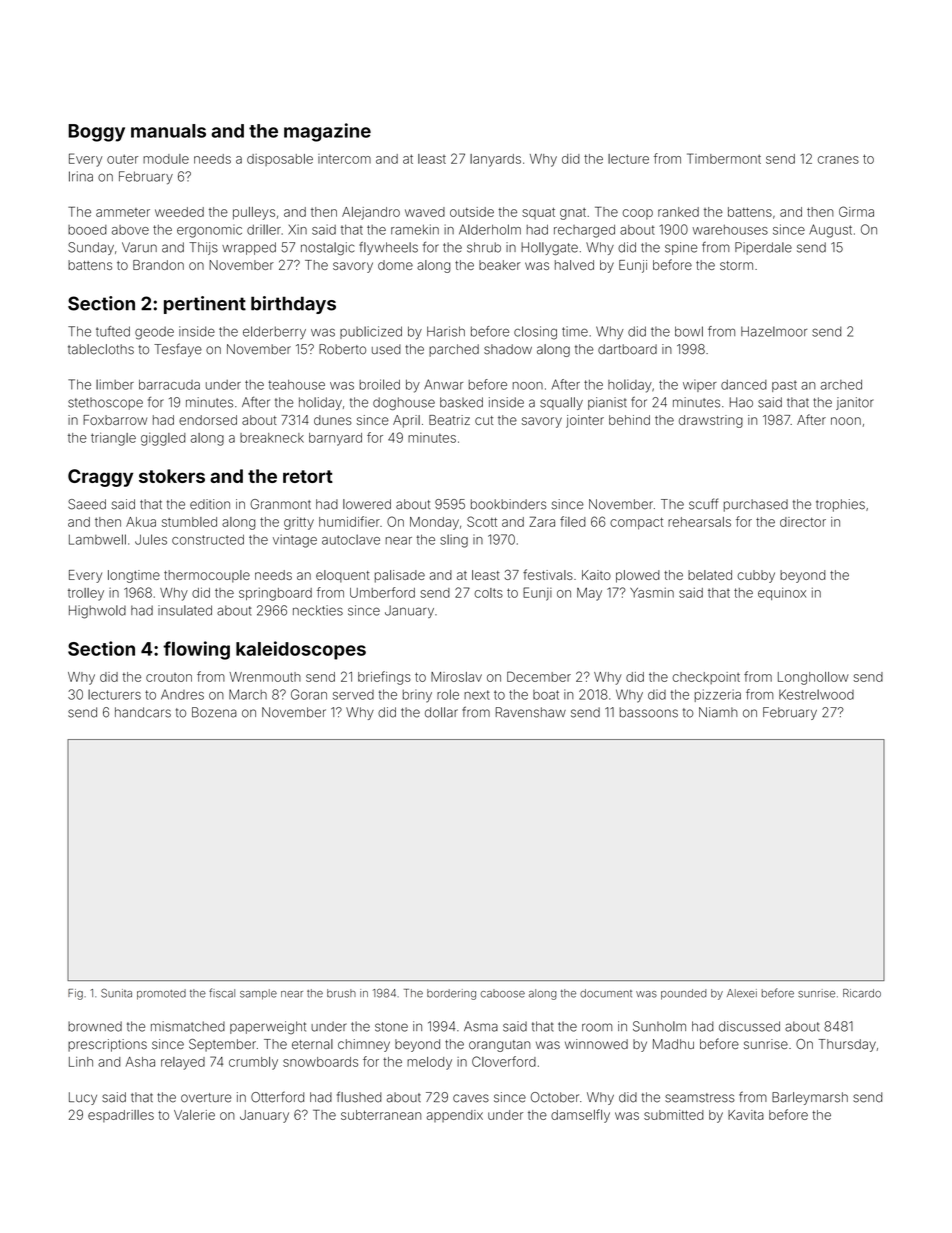  I want to click on espadrilles, so click(121, 1116).
